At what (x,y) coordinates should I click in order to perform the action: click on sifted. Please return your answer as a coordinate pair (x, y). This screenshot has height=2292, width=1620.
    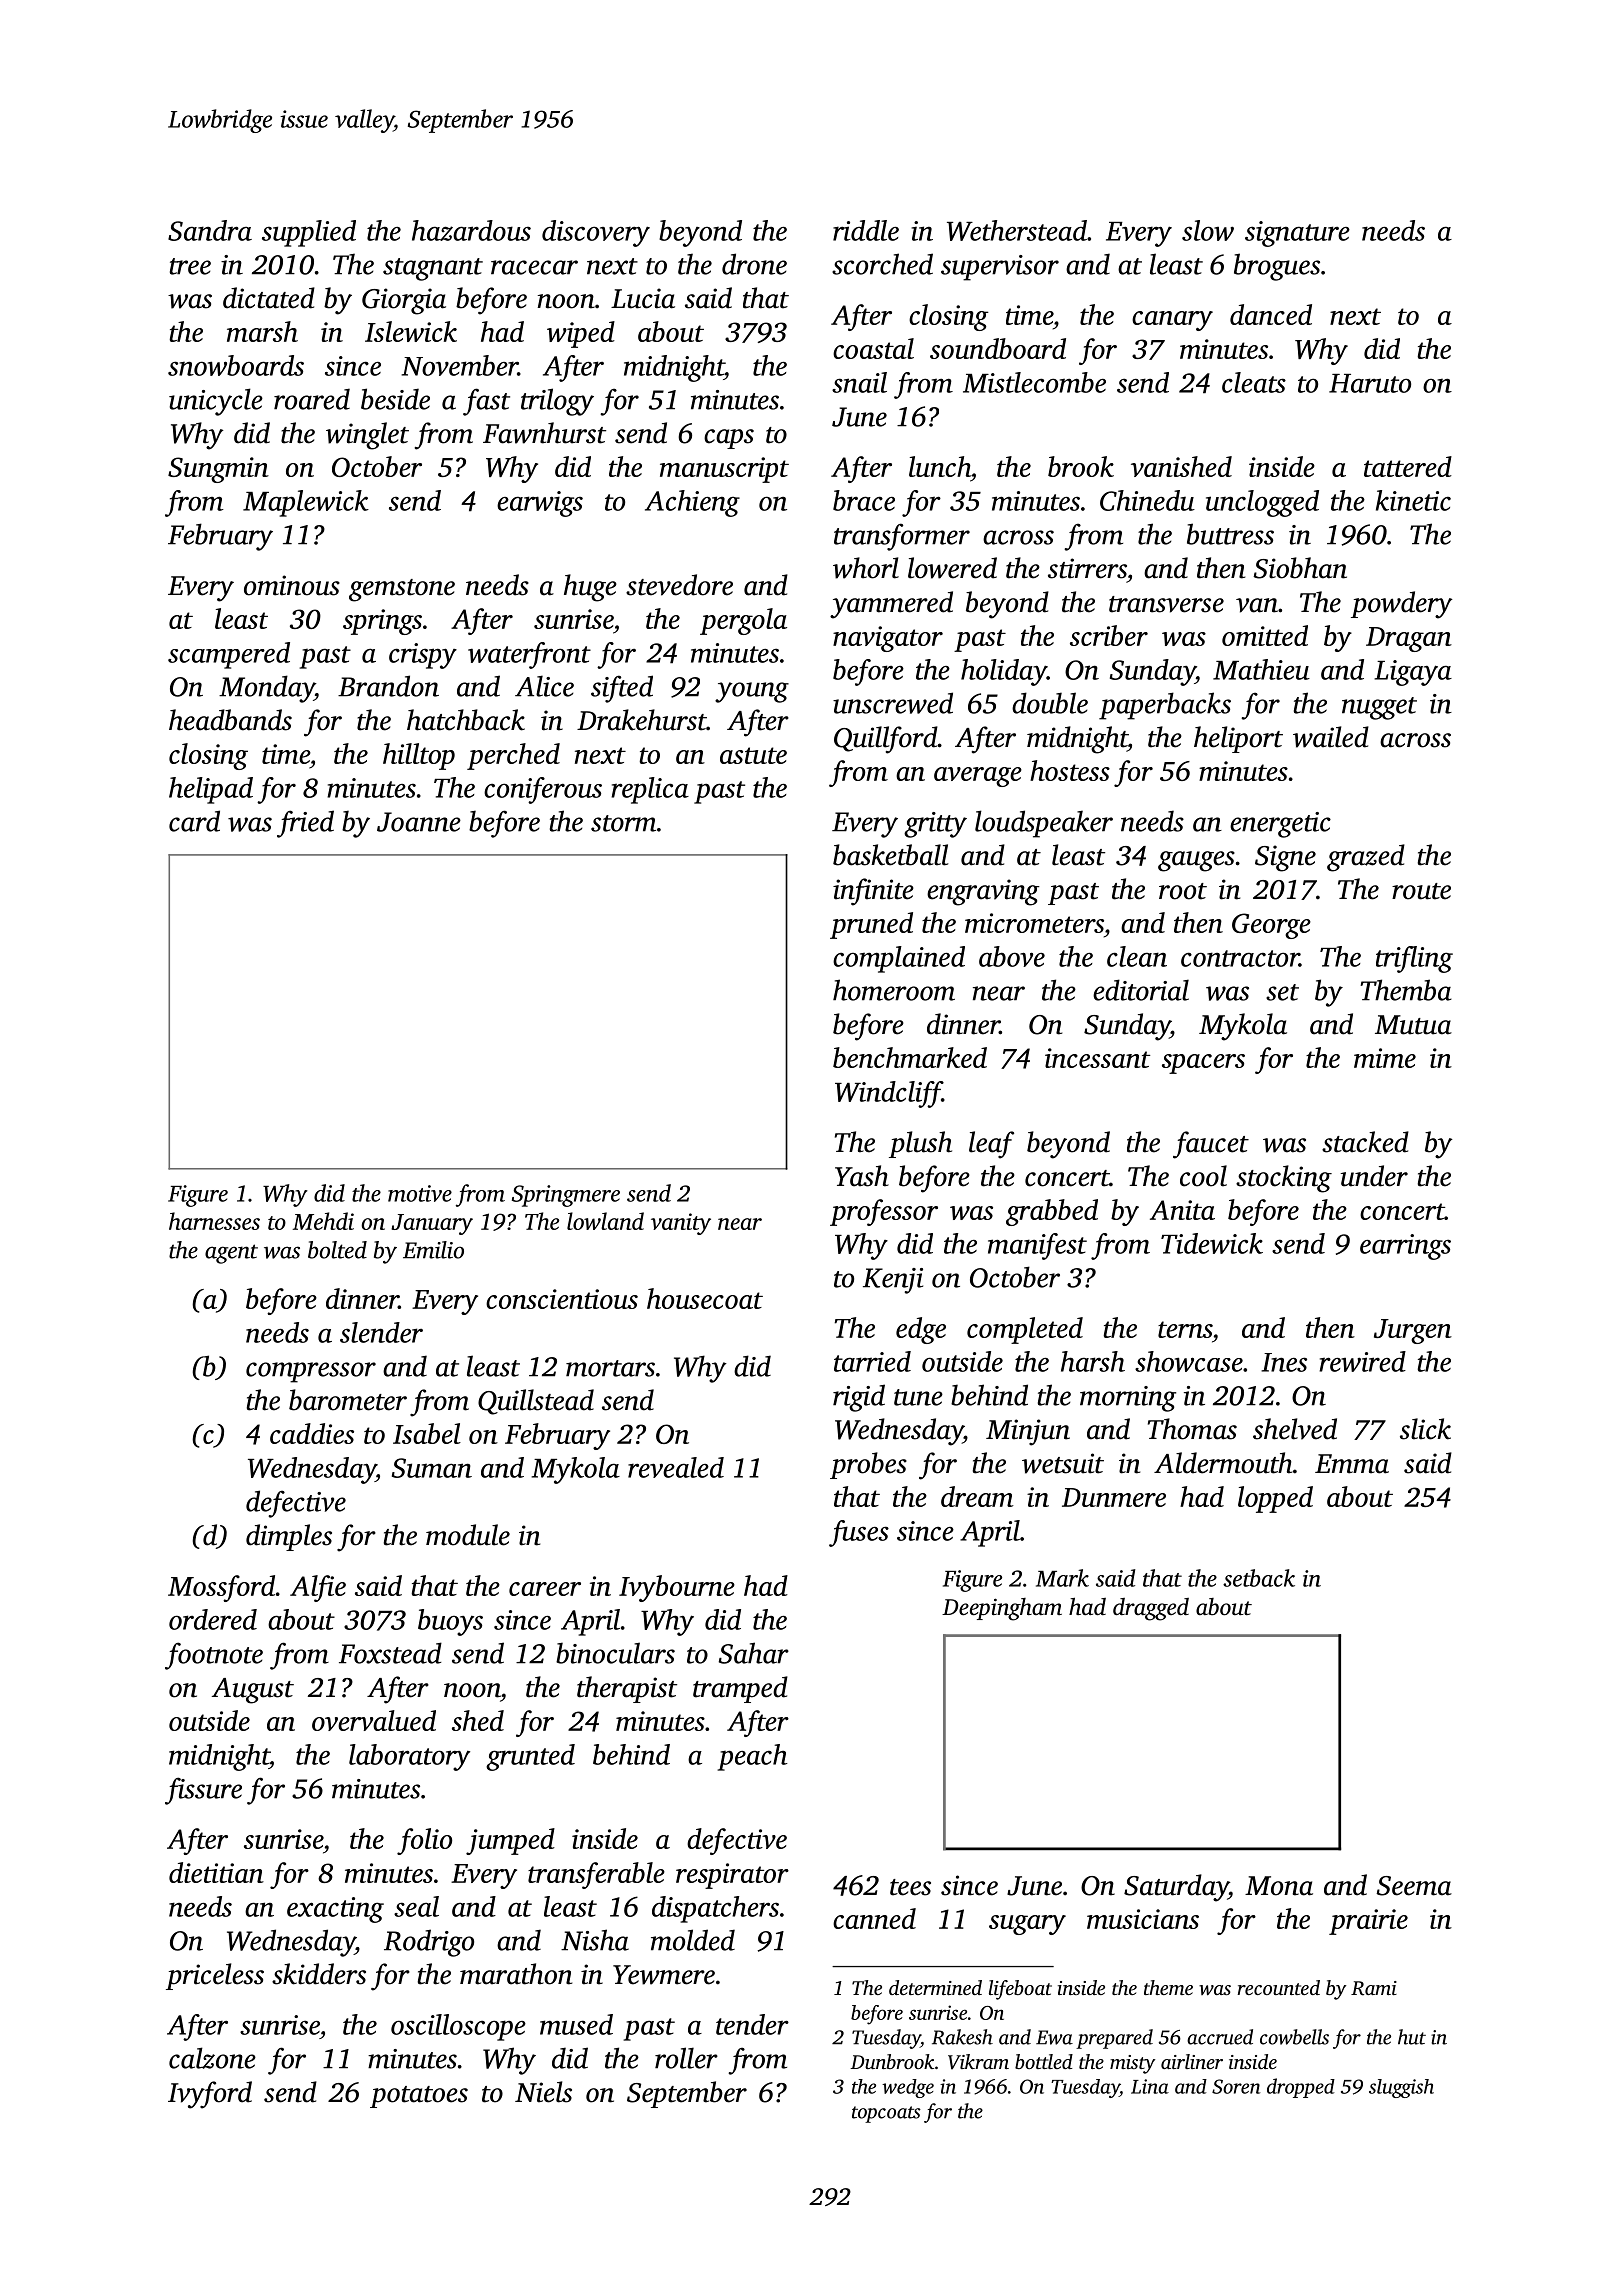
    Looking at the image, I should click on (622, 689).
